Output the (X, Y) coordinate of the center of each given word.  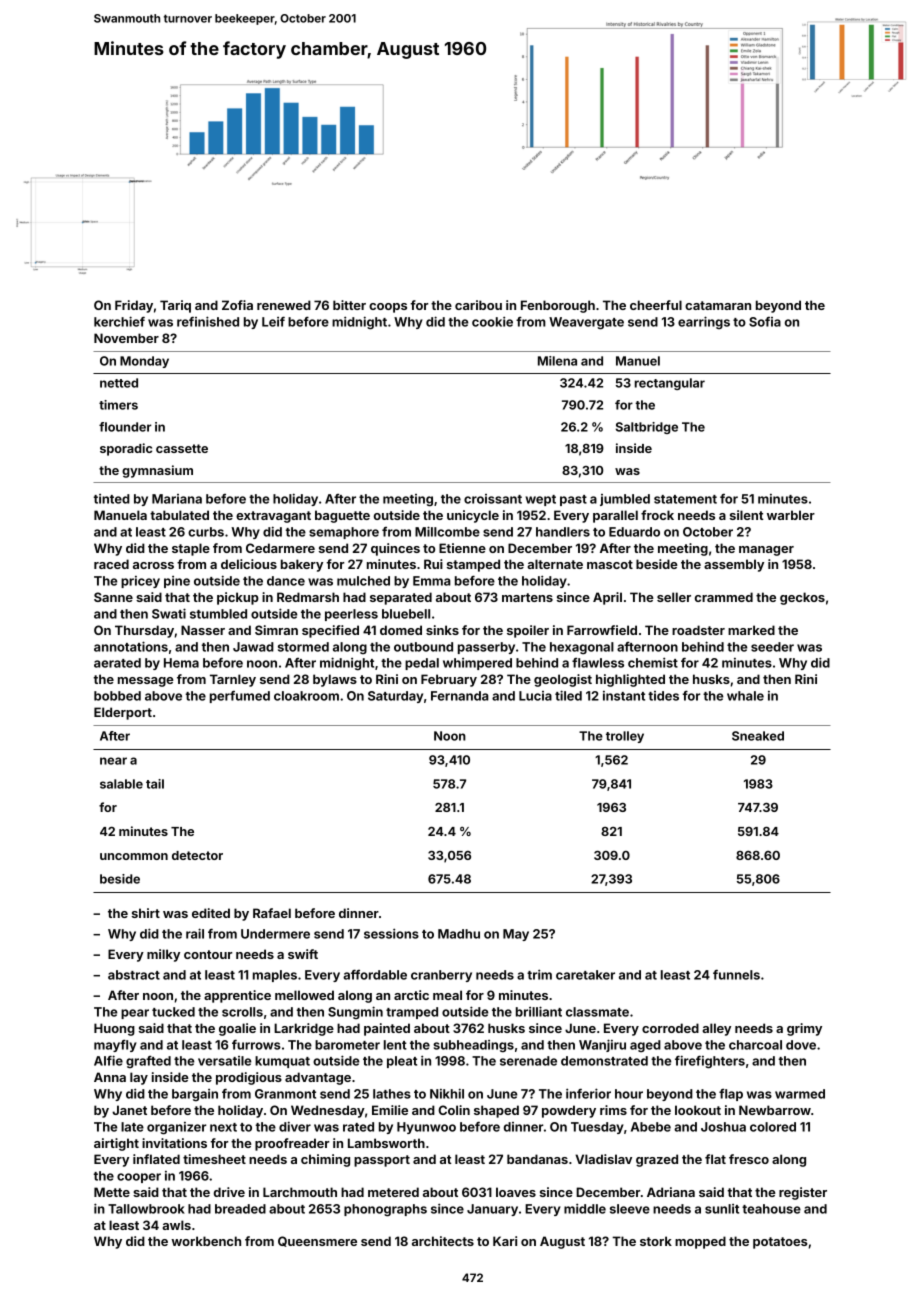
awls (176, 1225)
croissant (493, 499)
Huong (114, 1029)
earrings (704, 322)
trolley (625, 737)
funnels (736, 974)
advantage (318, 1078)
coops (388, 308)
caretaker (585, 975)
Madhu (459, 934)
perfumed (240, 697)
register (803, 1193)
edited (211, 913)
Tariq (175, 306)
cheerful (656, 305)
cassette (182, 448)
